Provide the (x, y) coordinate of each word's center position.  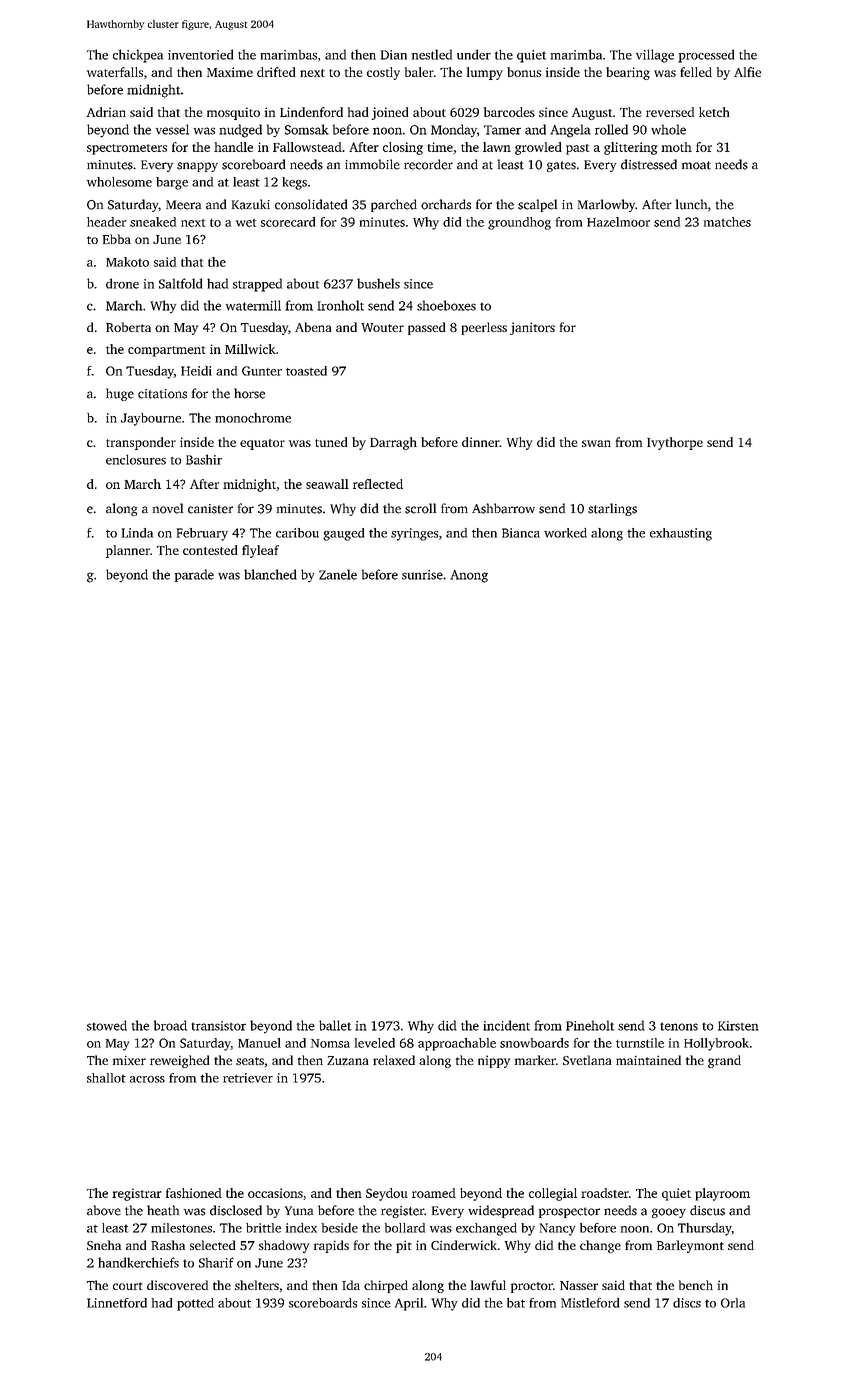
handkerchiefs (138, 1262)
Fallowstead (307, 147)
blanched (270, 574)
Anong (469, 576)
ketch (714, 112)
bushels (378, 283)
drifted (276, 72)
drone (122, 283)
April (409, 1304)
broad (170, 1025)
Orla (733, 1303)
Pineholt (590, 1025)
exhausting (681, 534)
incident (506, 1025)
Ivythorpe (675, 443)
